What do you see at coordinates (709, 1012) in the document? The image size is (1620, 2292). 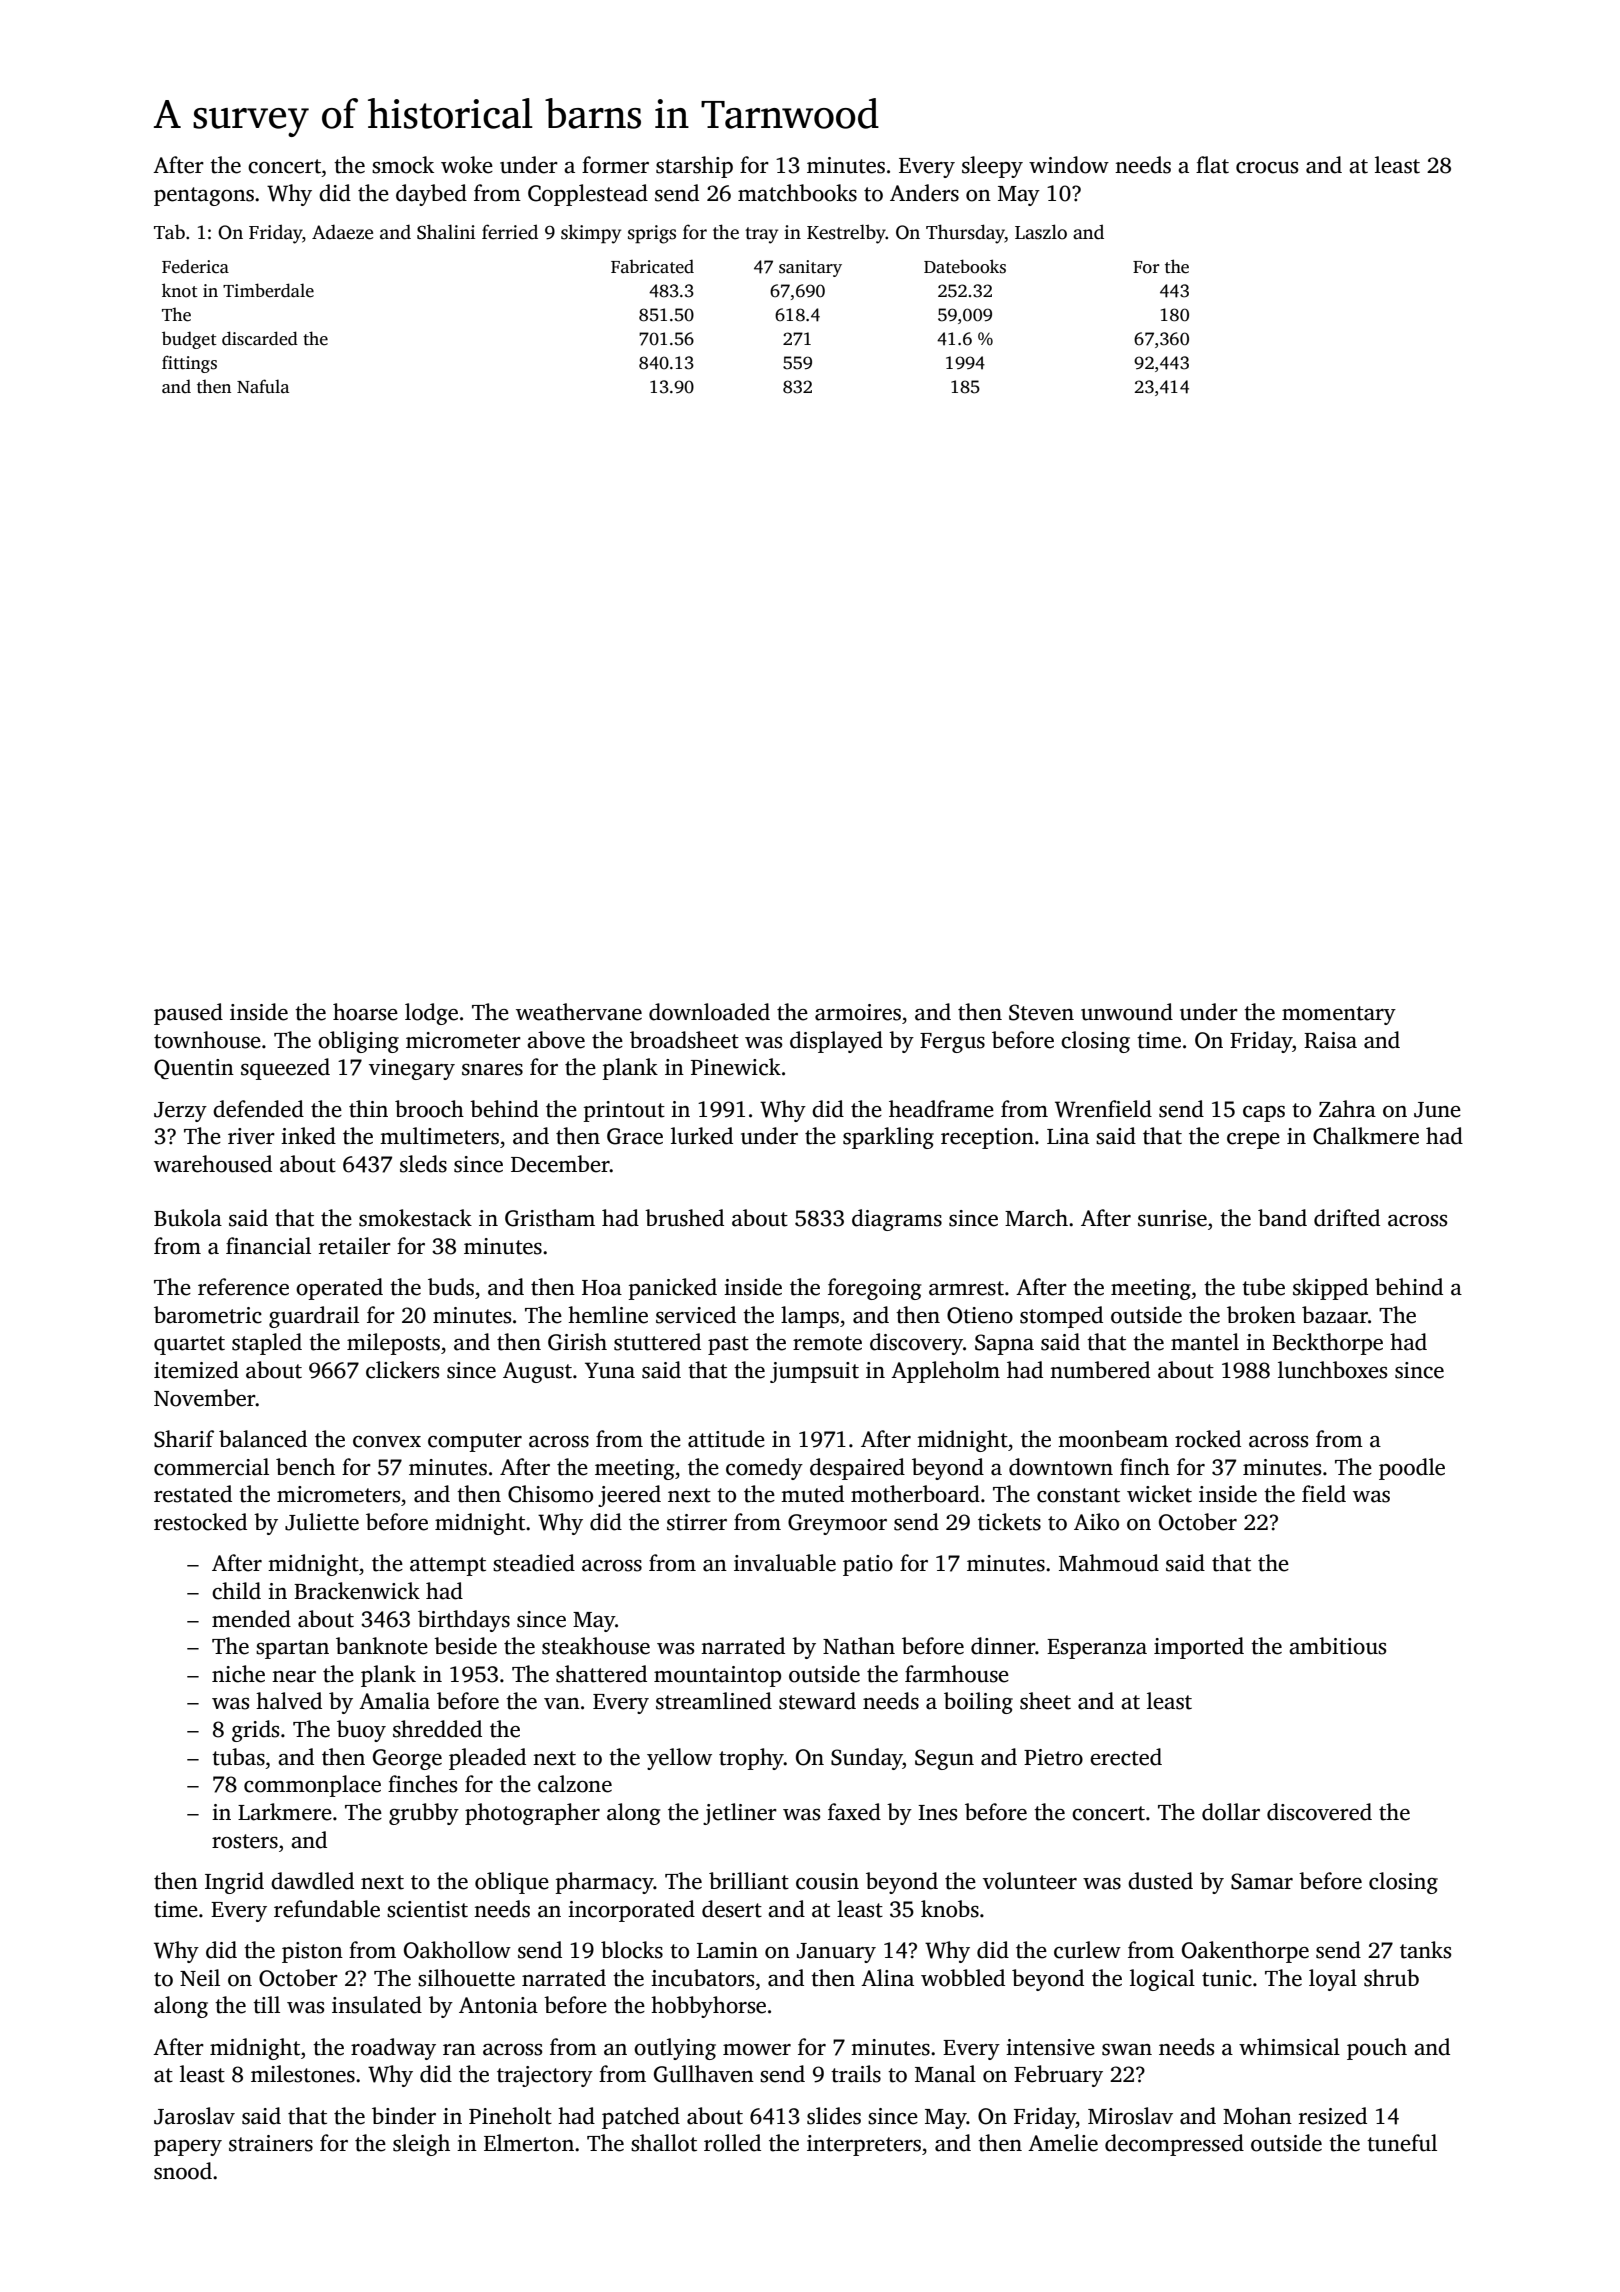 I see `downloaded` at bounding box center [709, 1012].
